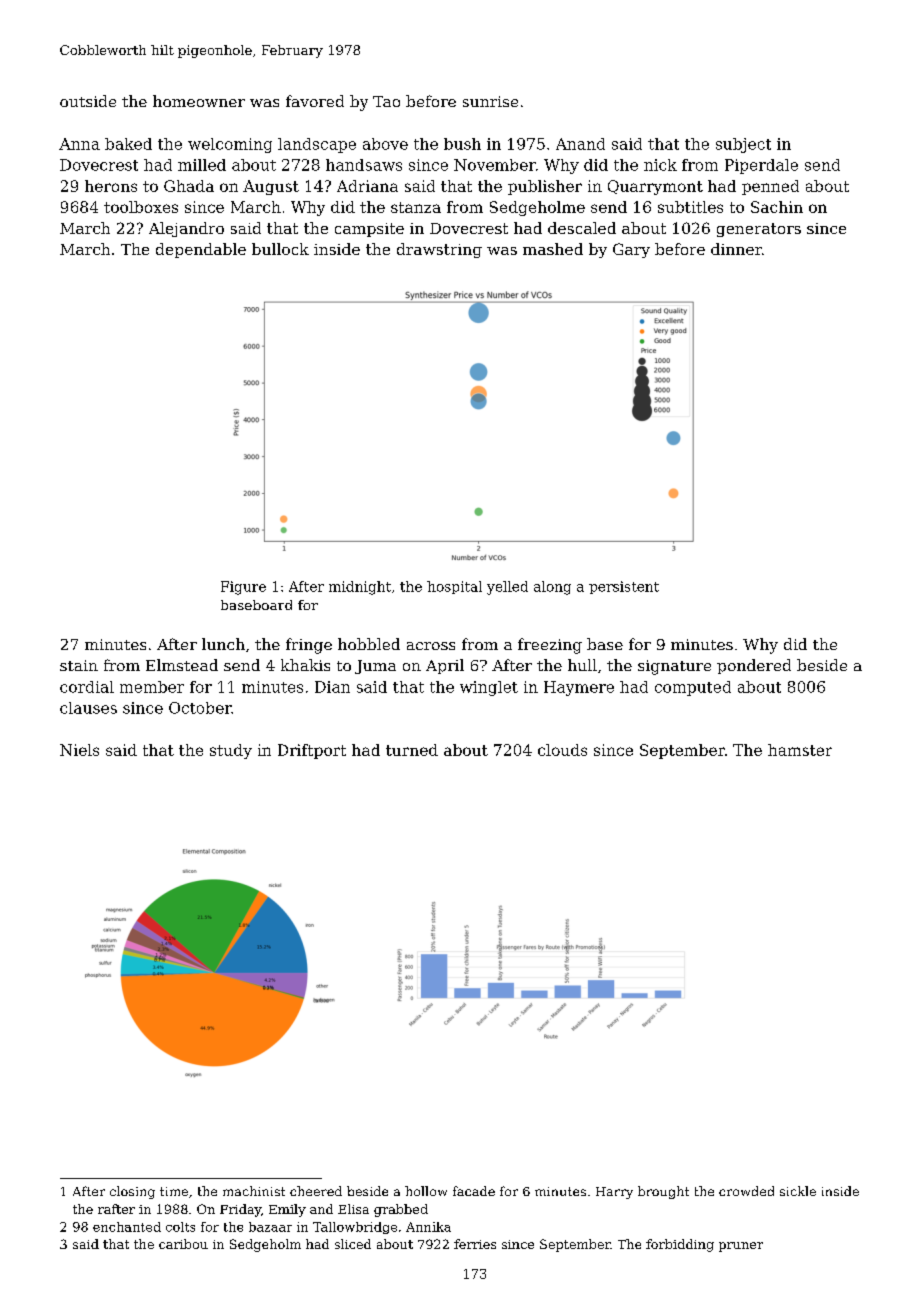  I want to click on bazaar, so click(270, 1227).
